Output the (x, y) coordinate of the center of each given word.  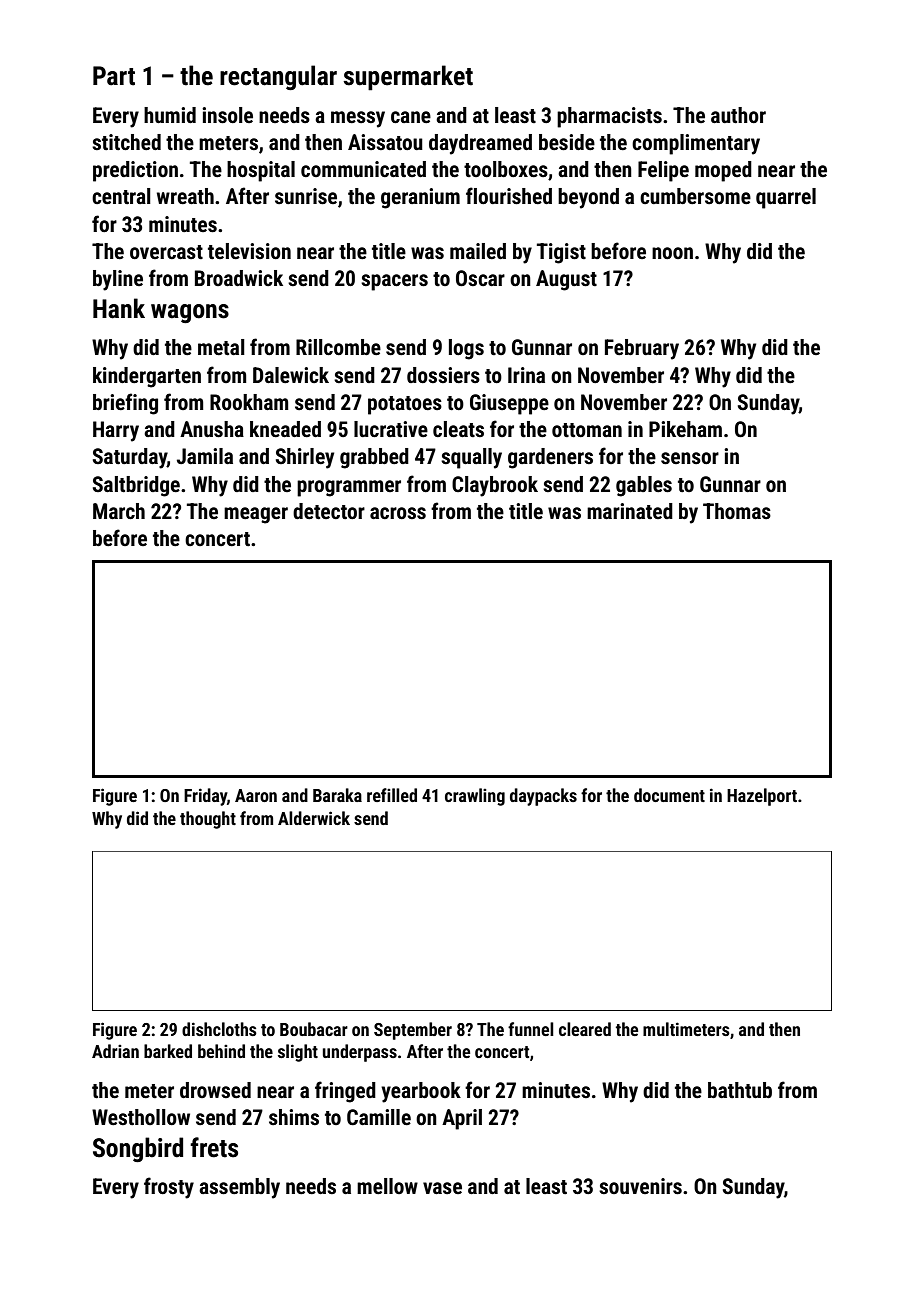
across (398, 513)
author (738, 115)
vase (442, 1188)
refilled (392, 795)
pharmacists (609, 117)
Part (114, 76)
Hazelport (762, 797)
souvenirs (640, 1186)
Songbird (138, 1149)
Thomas (737, 511)
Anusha (212, 429)
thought (208, 820)
